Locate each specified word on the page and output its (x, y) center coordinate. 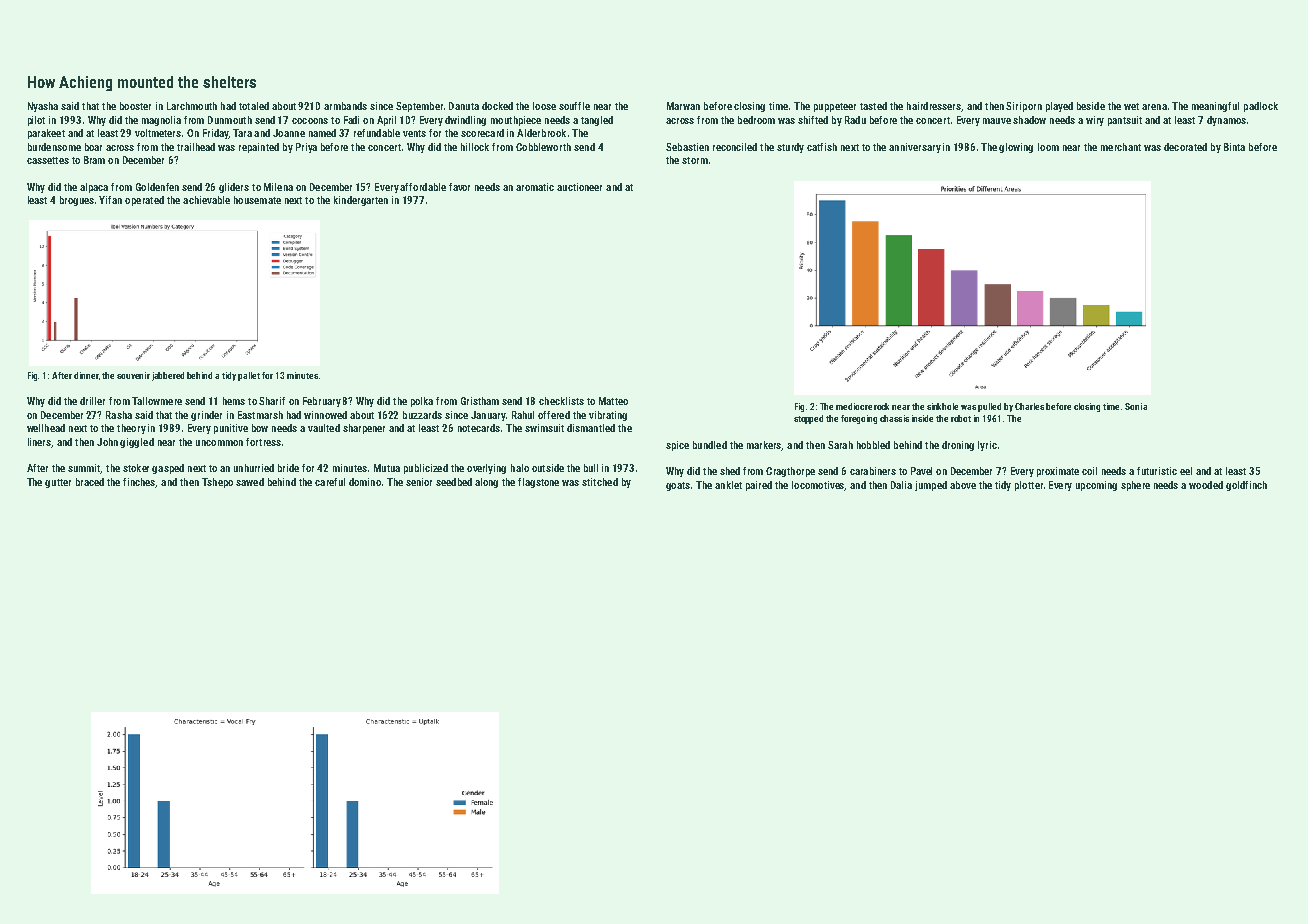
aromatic (535, 187)
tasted (873, 106)
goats (678, 486)
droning (958, 446)
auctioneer (579, 187)
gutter (58, 483)
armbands (345, 106)
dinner (86, 375)
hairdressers (934, 106)
